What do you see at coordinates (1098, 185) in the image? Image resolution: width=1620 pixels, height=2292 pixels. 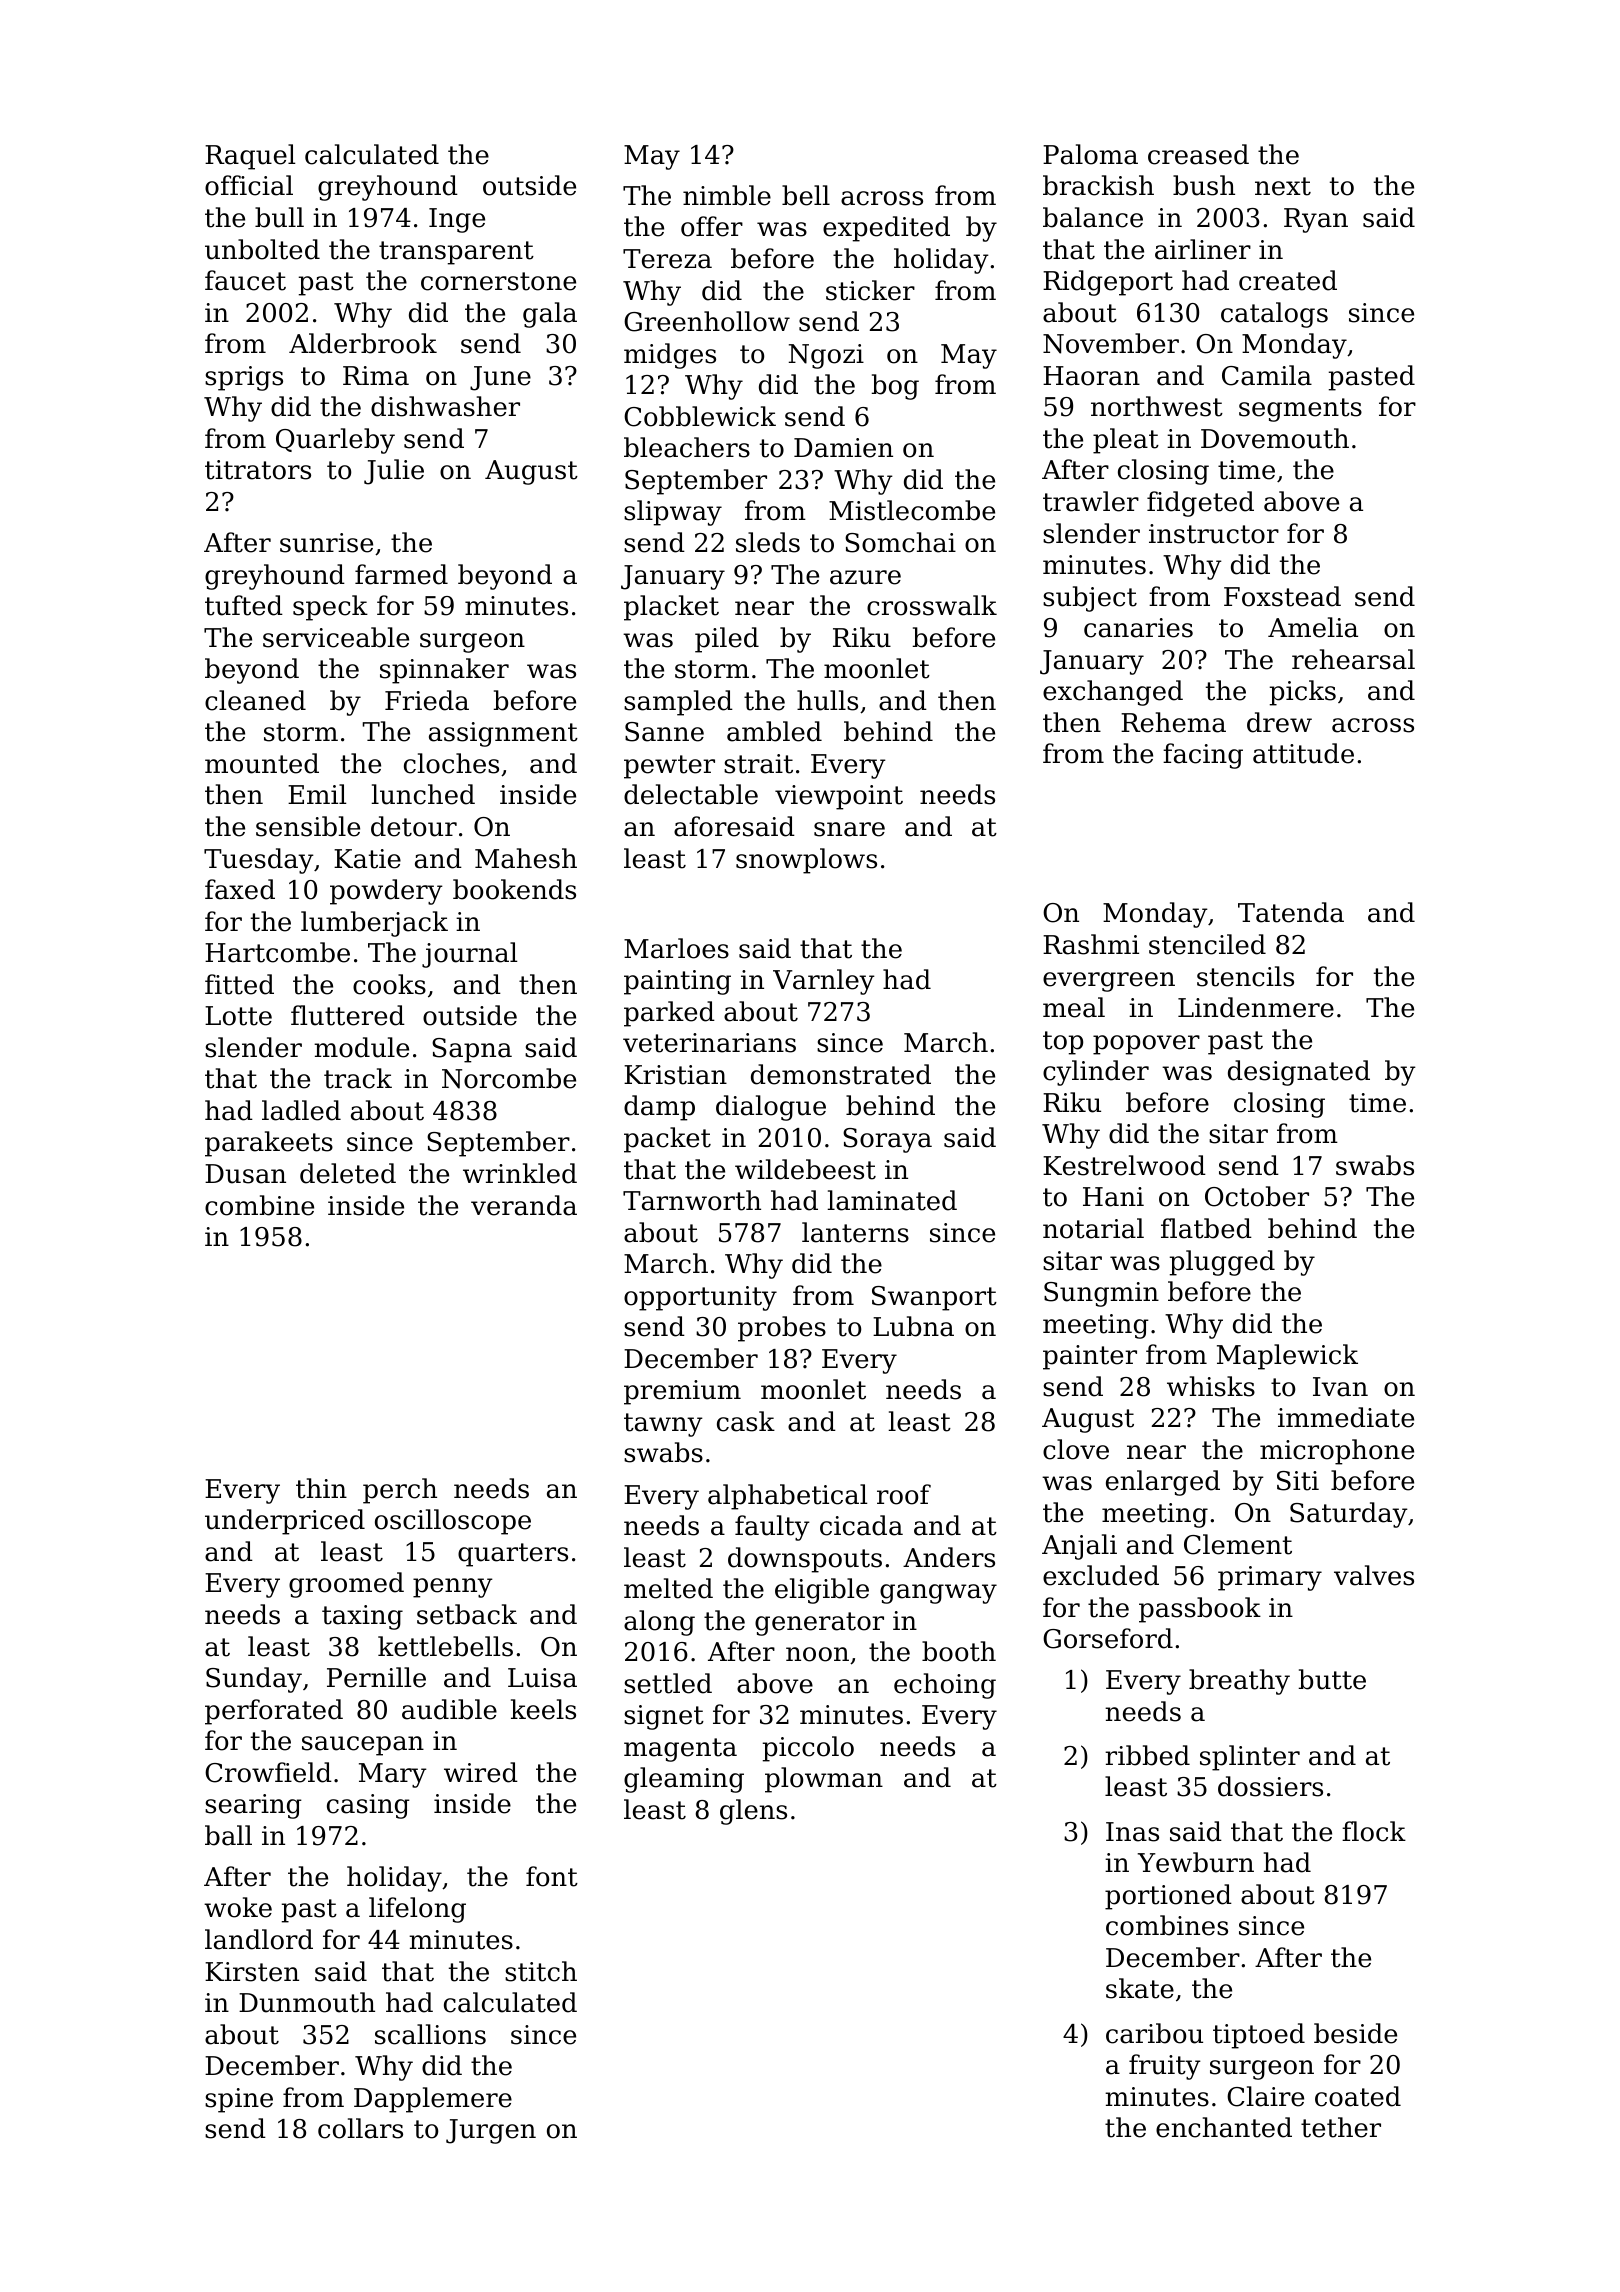 I see `brackish` at bounding box center [1098, 185].
